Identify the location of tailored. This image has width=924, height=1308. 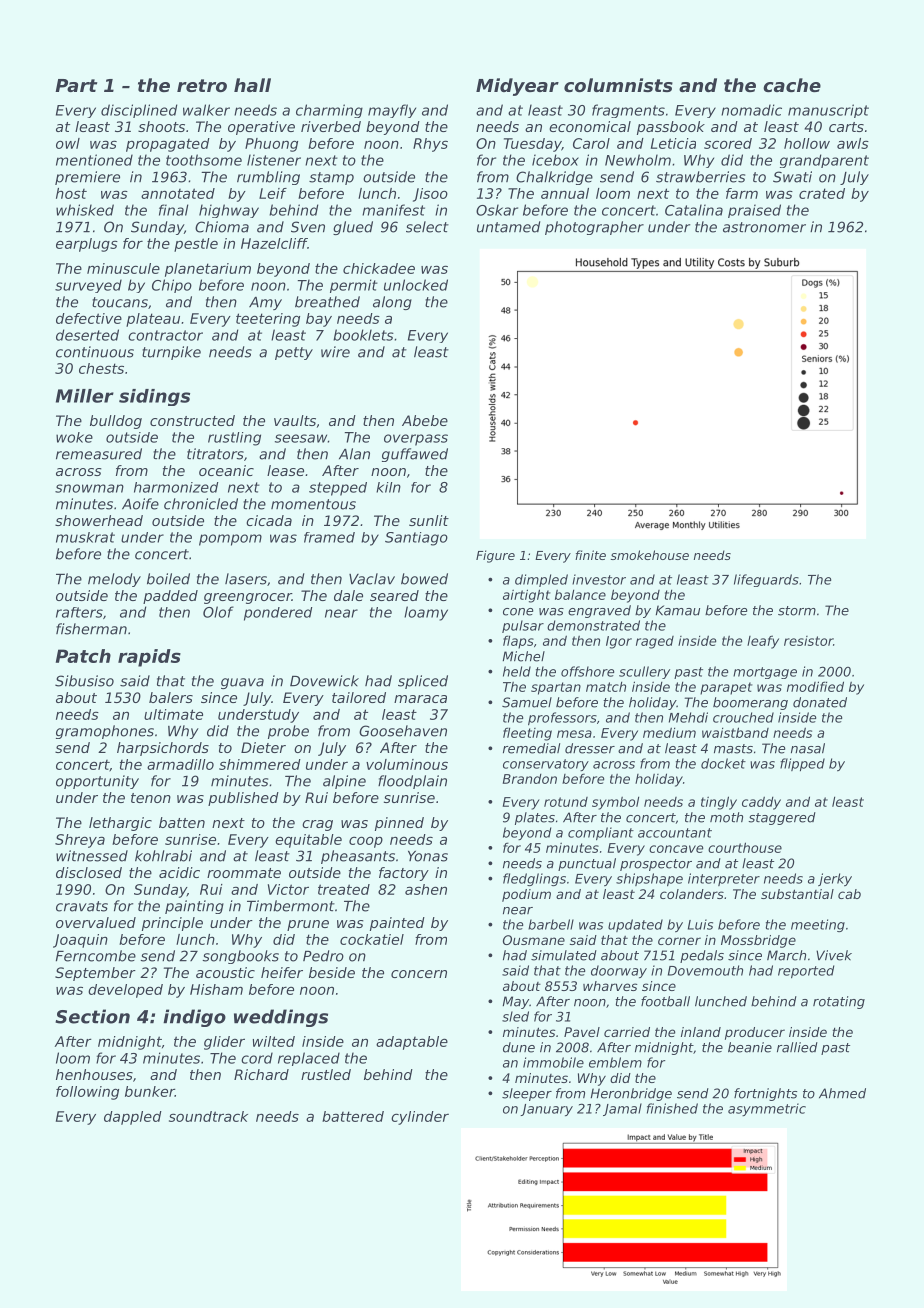
(359, 697).
